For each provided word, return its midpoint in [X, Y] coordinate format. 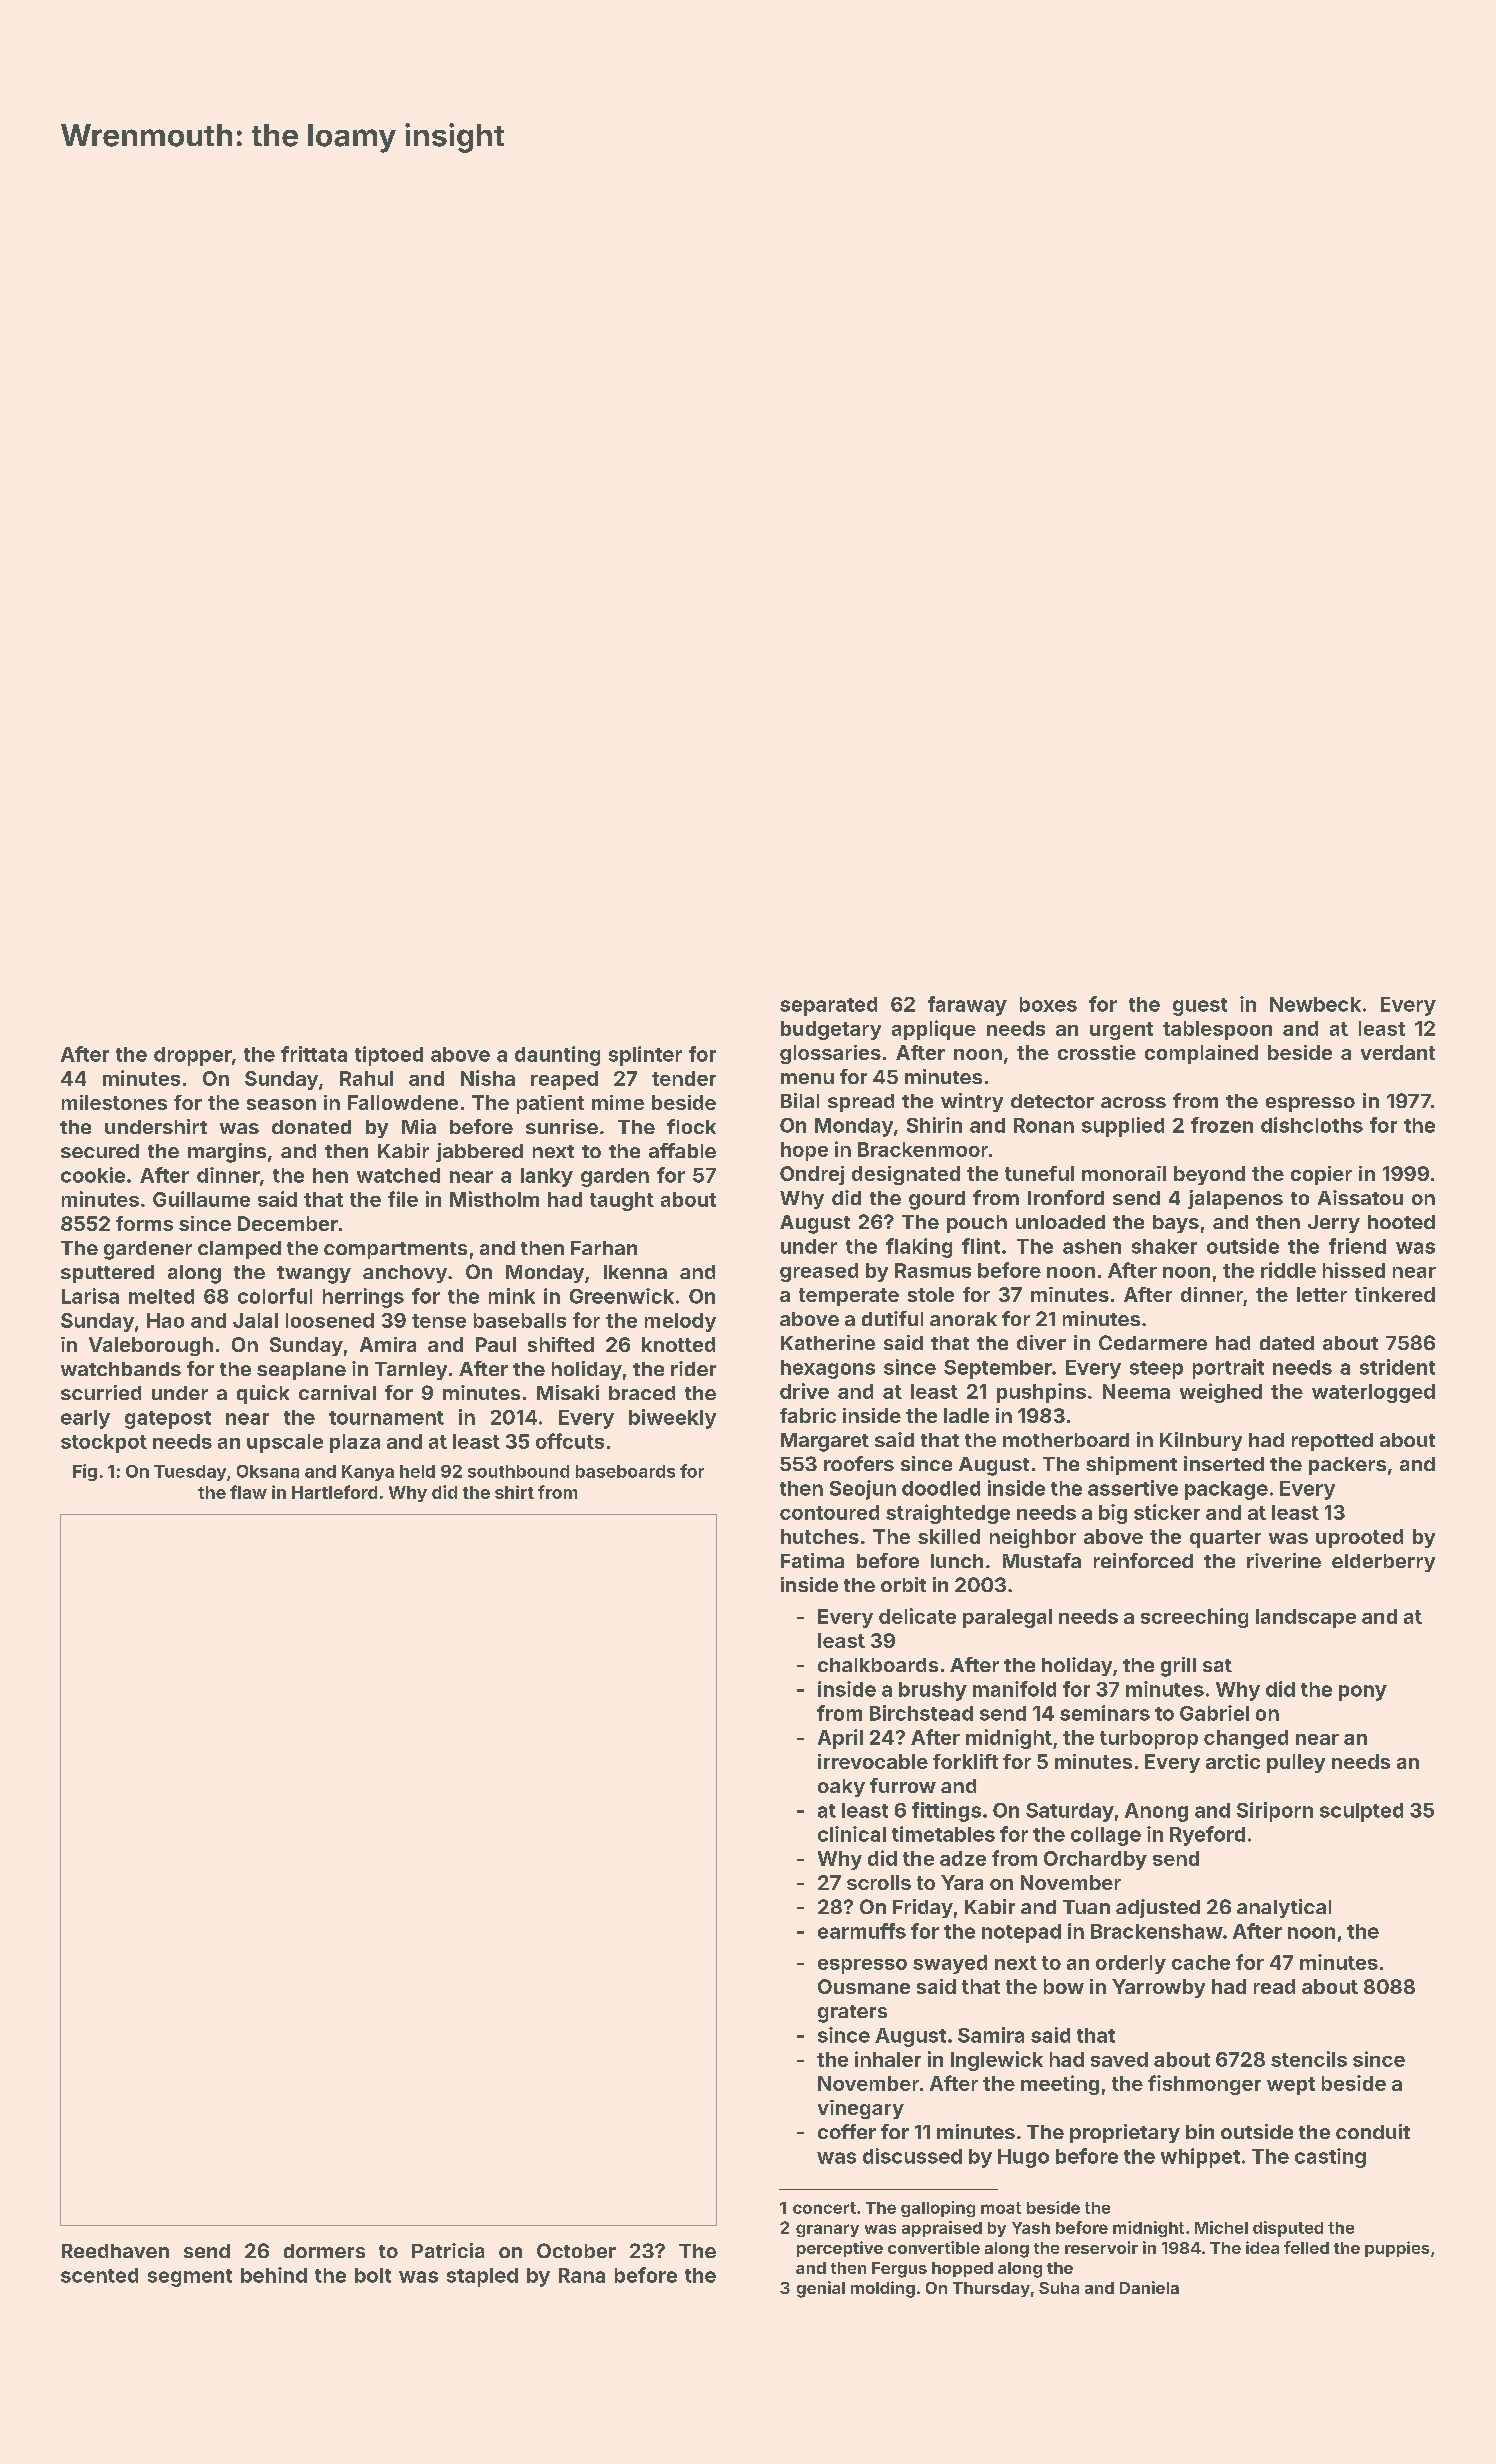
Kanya [368, 1473]
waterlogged [1373, 1393]
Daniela [1149, 2287]
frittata [314, 1054]
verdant [1398, 1052]
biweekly [672, 1419]
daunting [557, 1056]
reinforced [1143, 1560]
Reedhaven [115, 2251]
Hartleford [334, 1492]
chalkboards [878, 1665]
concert [824, 2208]
